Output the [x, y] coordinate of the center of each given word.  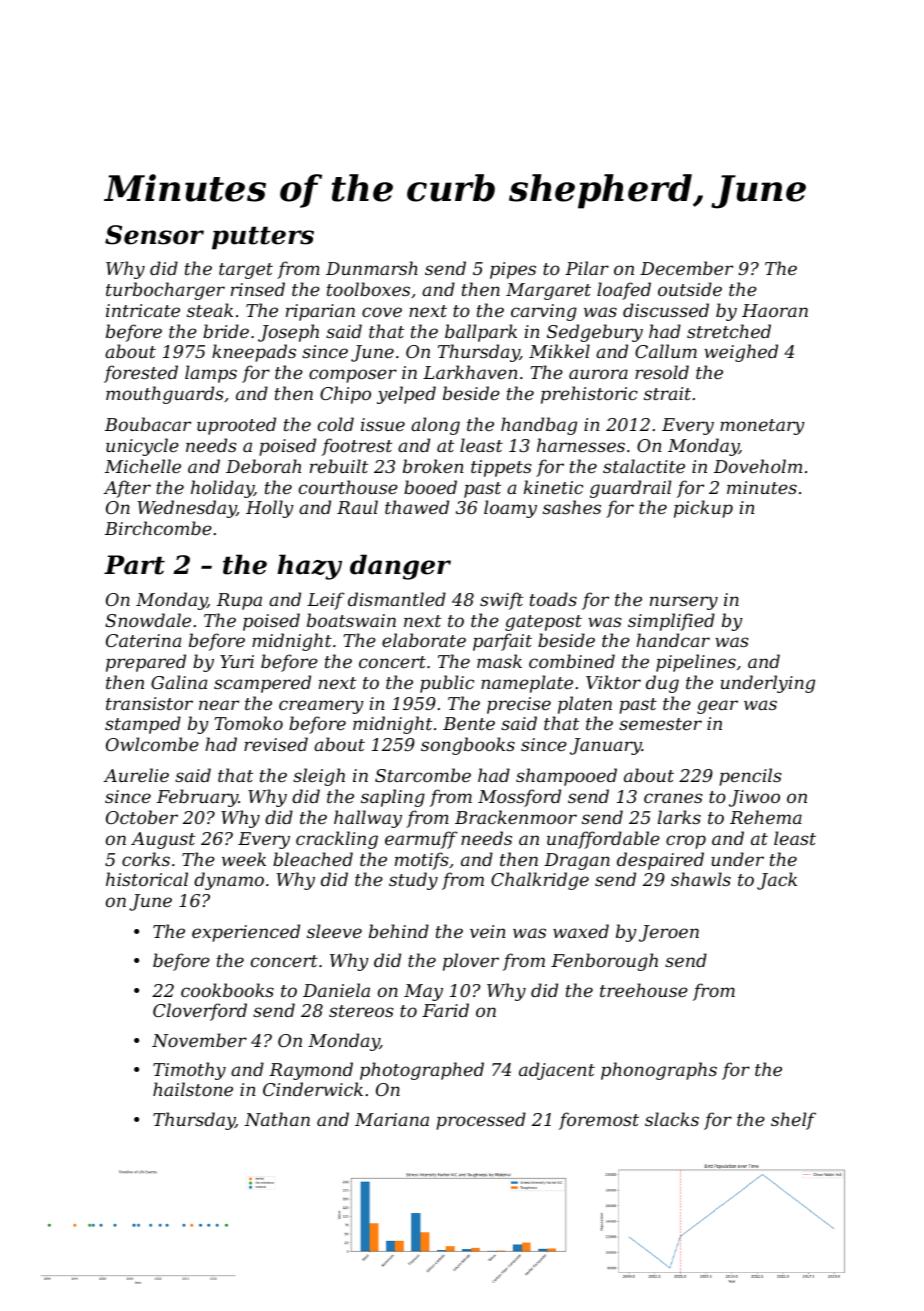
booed [430, 487]
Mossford [519, 798]
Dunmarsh [372, 268]
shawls [701, 879]
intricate [143, 310]
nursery [684, 603]
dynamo [229, 881]
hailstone [193, 1089]
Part [134, 565]
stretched [729, 331]
